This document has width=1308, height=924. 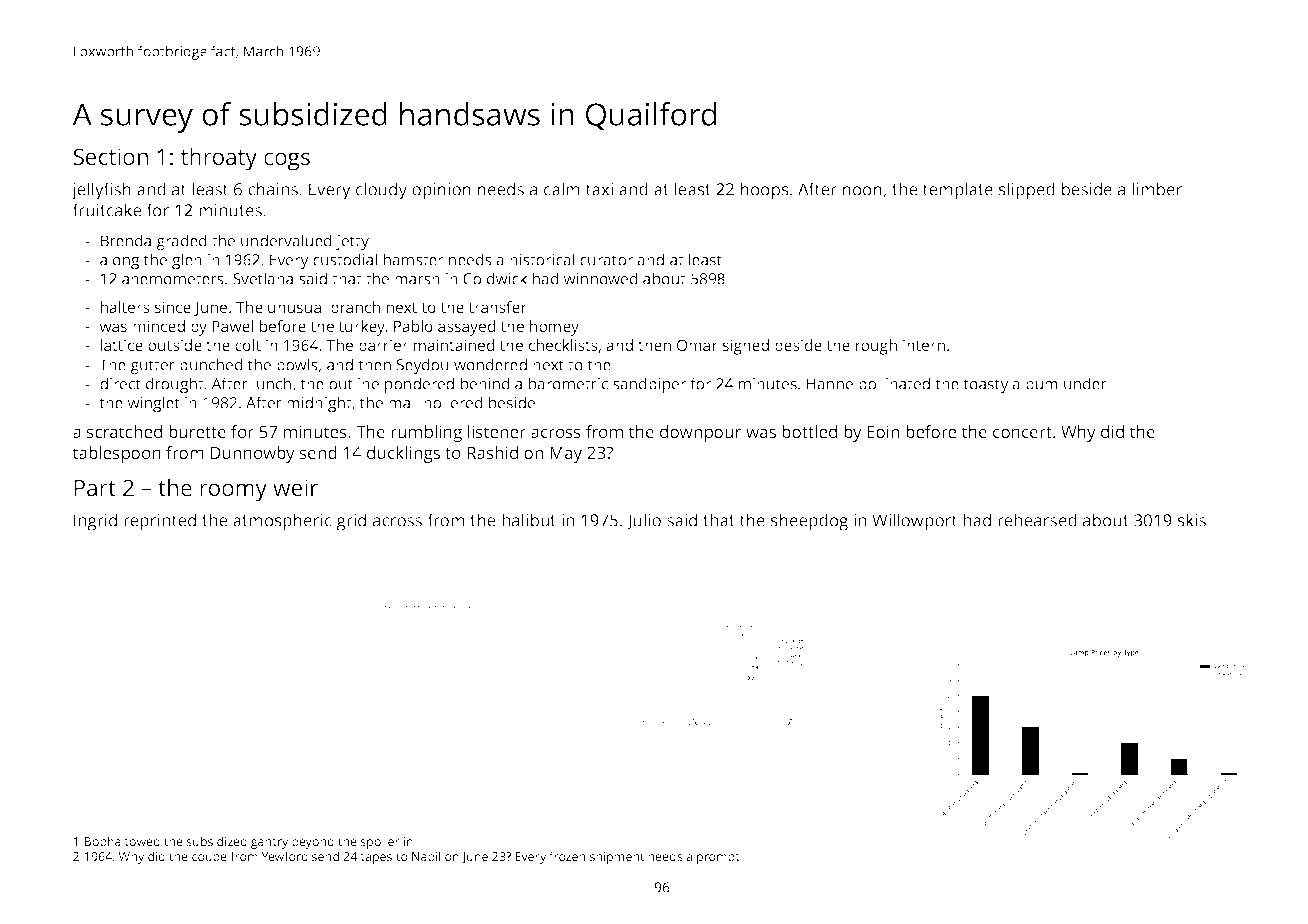 What do you see at coordinates (102, 842) in the document?
I see `Bopha` at bounding box center [102, 842].
